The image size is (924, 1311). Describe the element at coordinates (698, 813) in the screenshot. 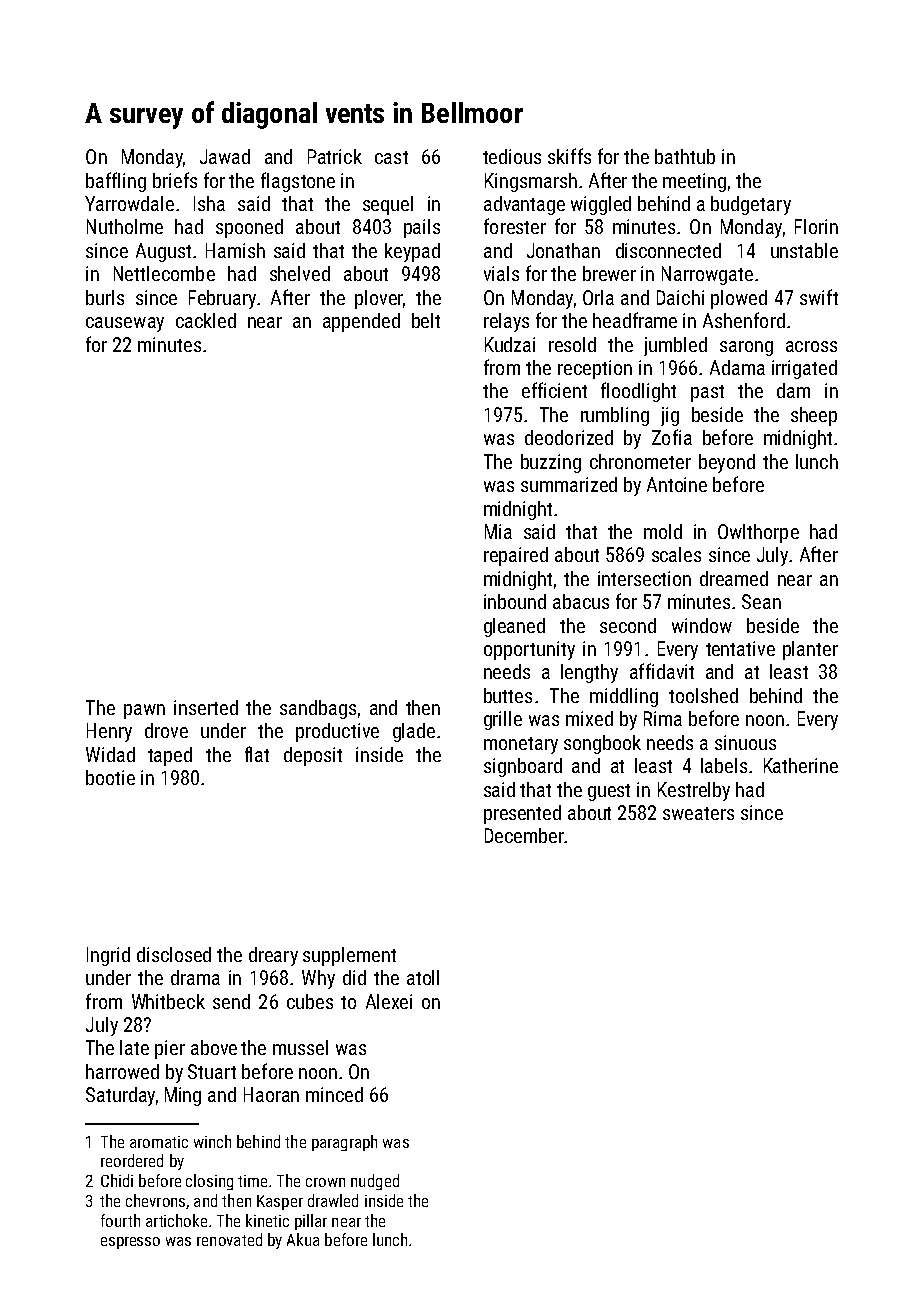

I see `sweaters` at that location.
